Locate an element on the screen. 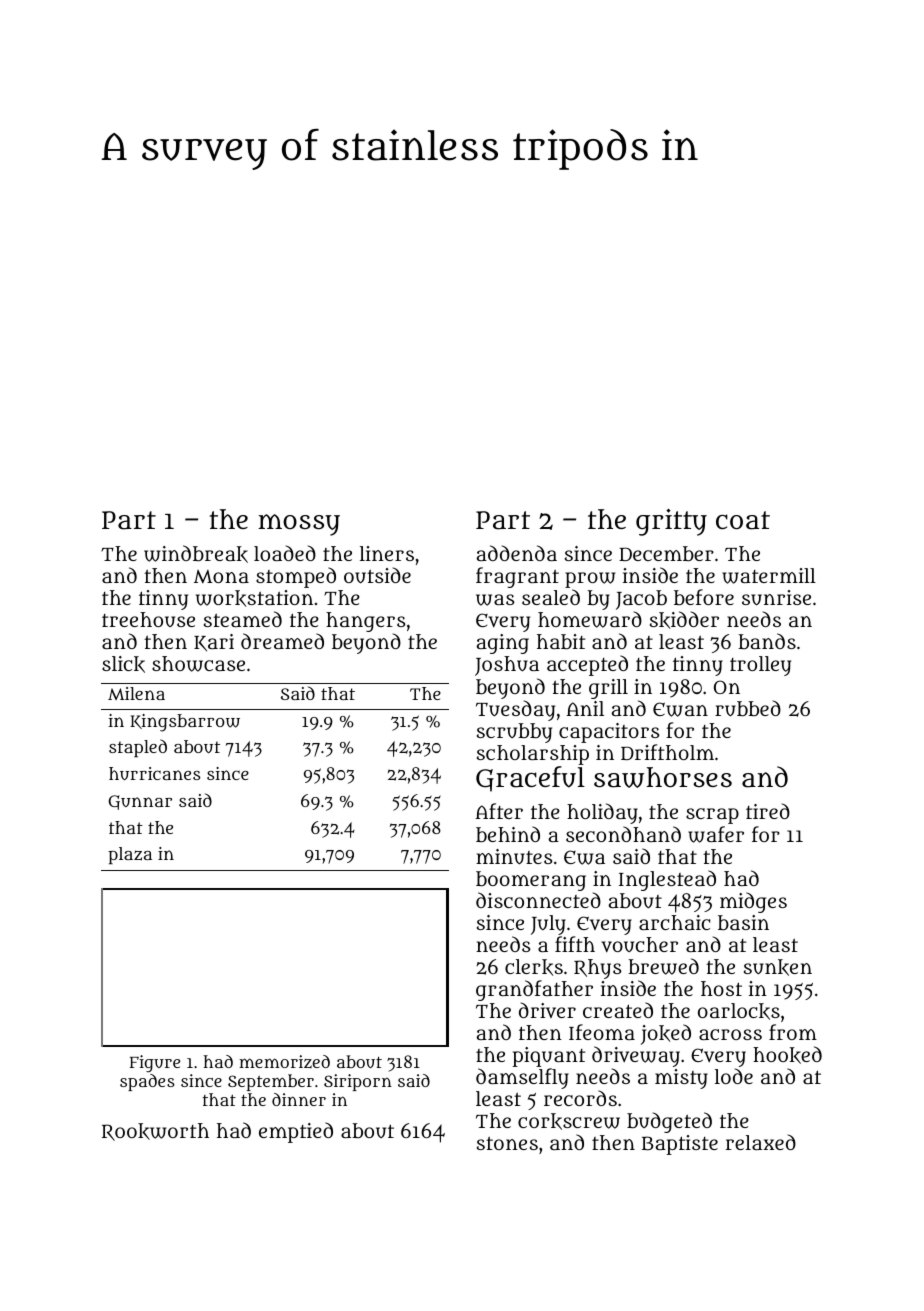 Image resolution: width=924 pixels, height=1311 pixels. tired is located at coordinates (768, 811).
